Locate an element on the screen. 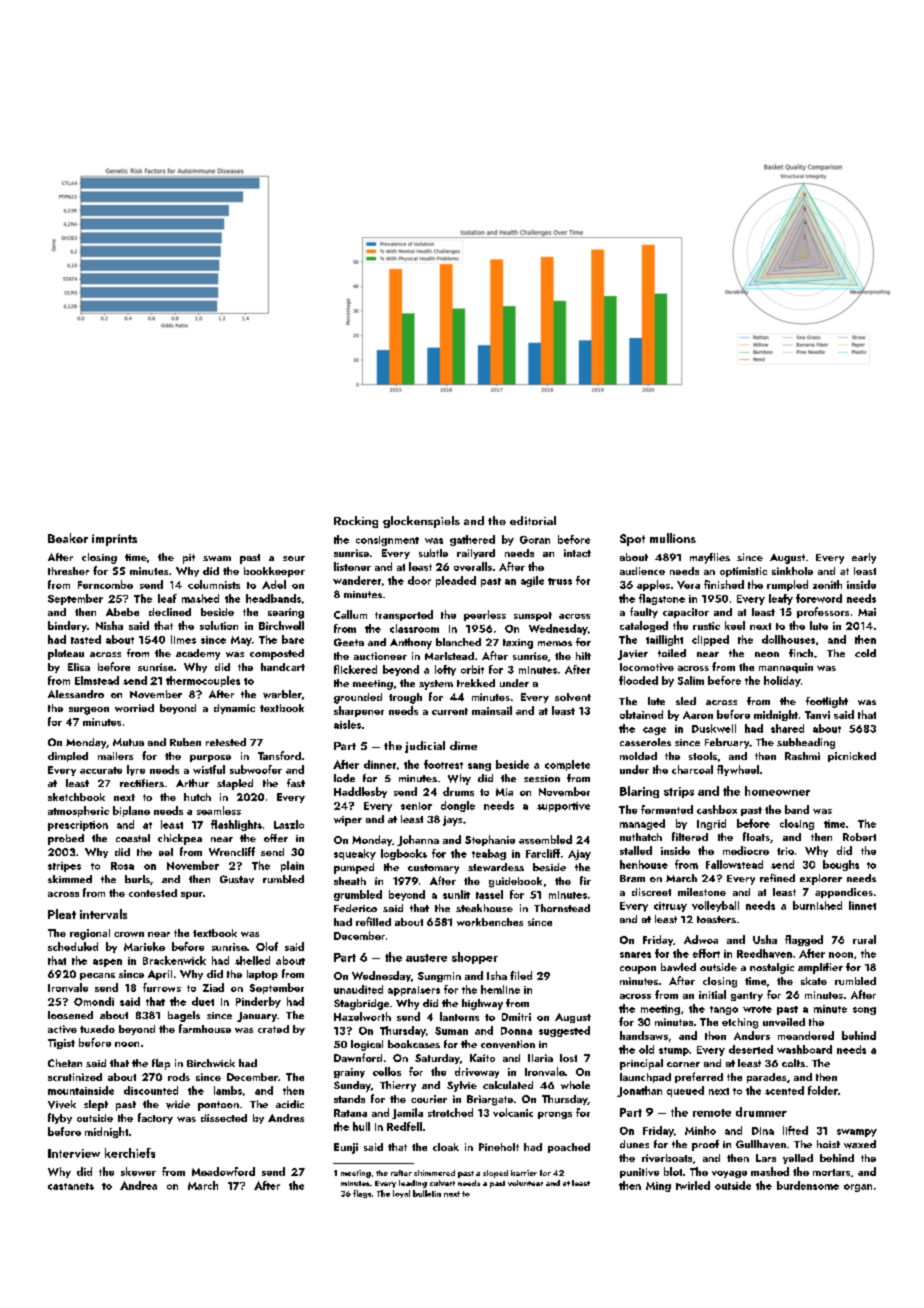 Image resolution: width=924 pixels, height=1308 pixels. organ is located at coordinates (858, 1188).
